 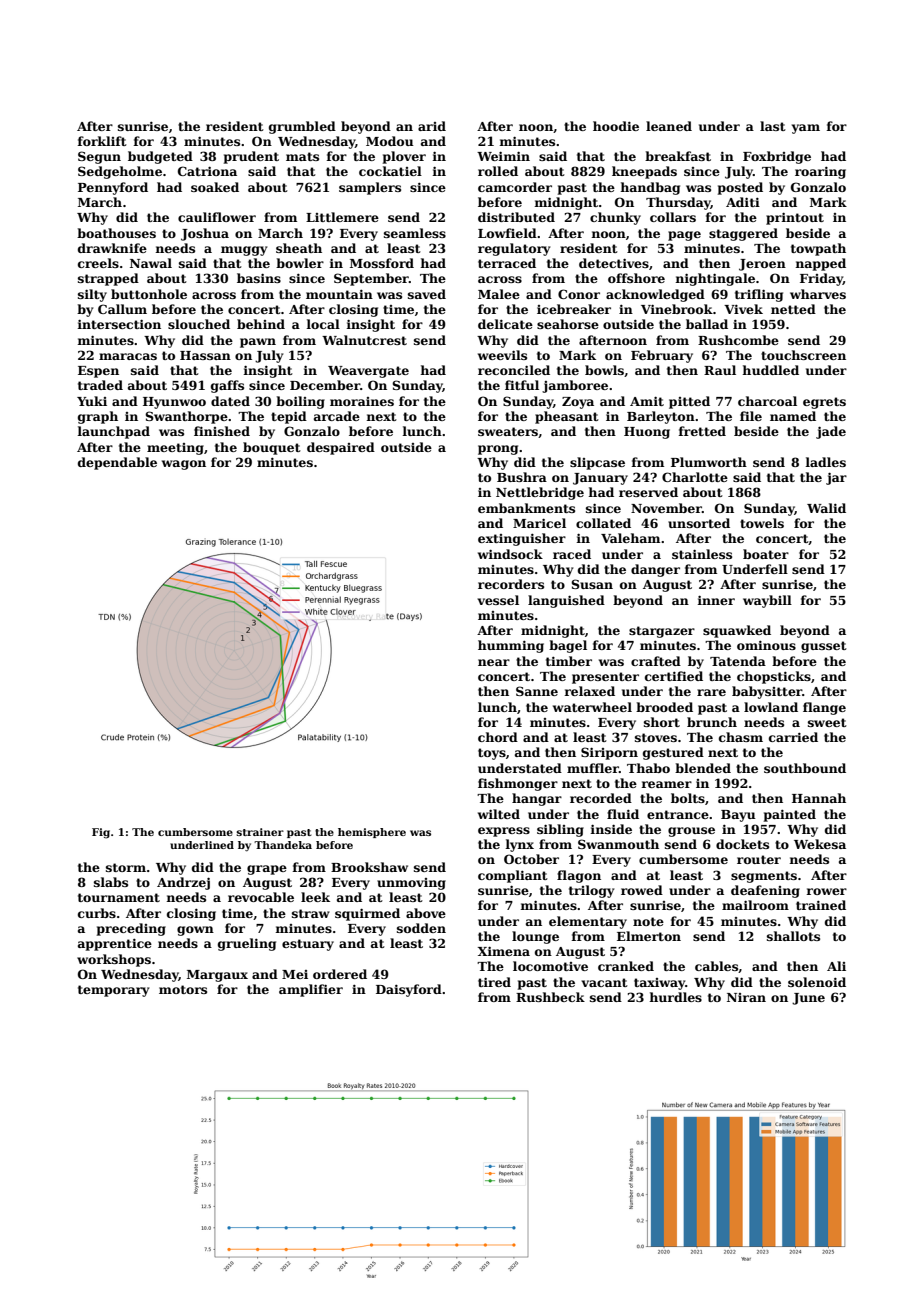 What do you see at coordinates (740, 188) in the screenshot?
I see `posted` at bounding box center [740, 188].
